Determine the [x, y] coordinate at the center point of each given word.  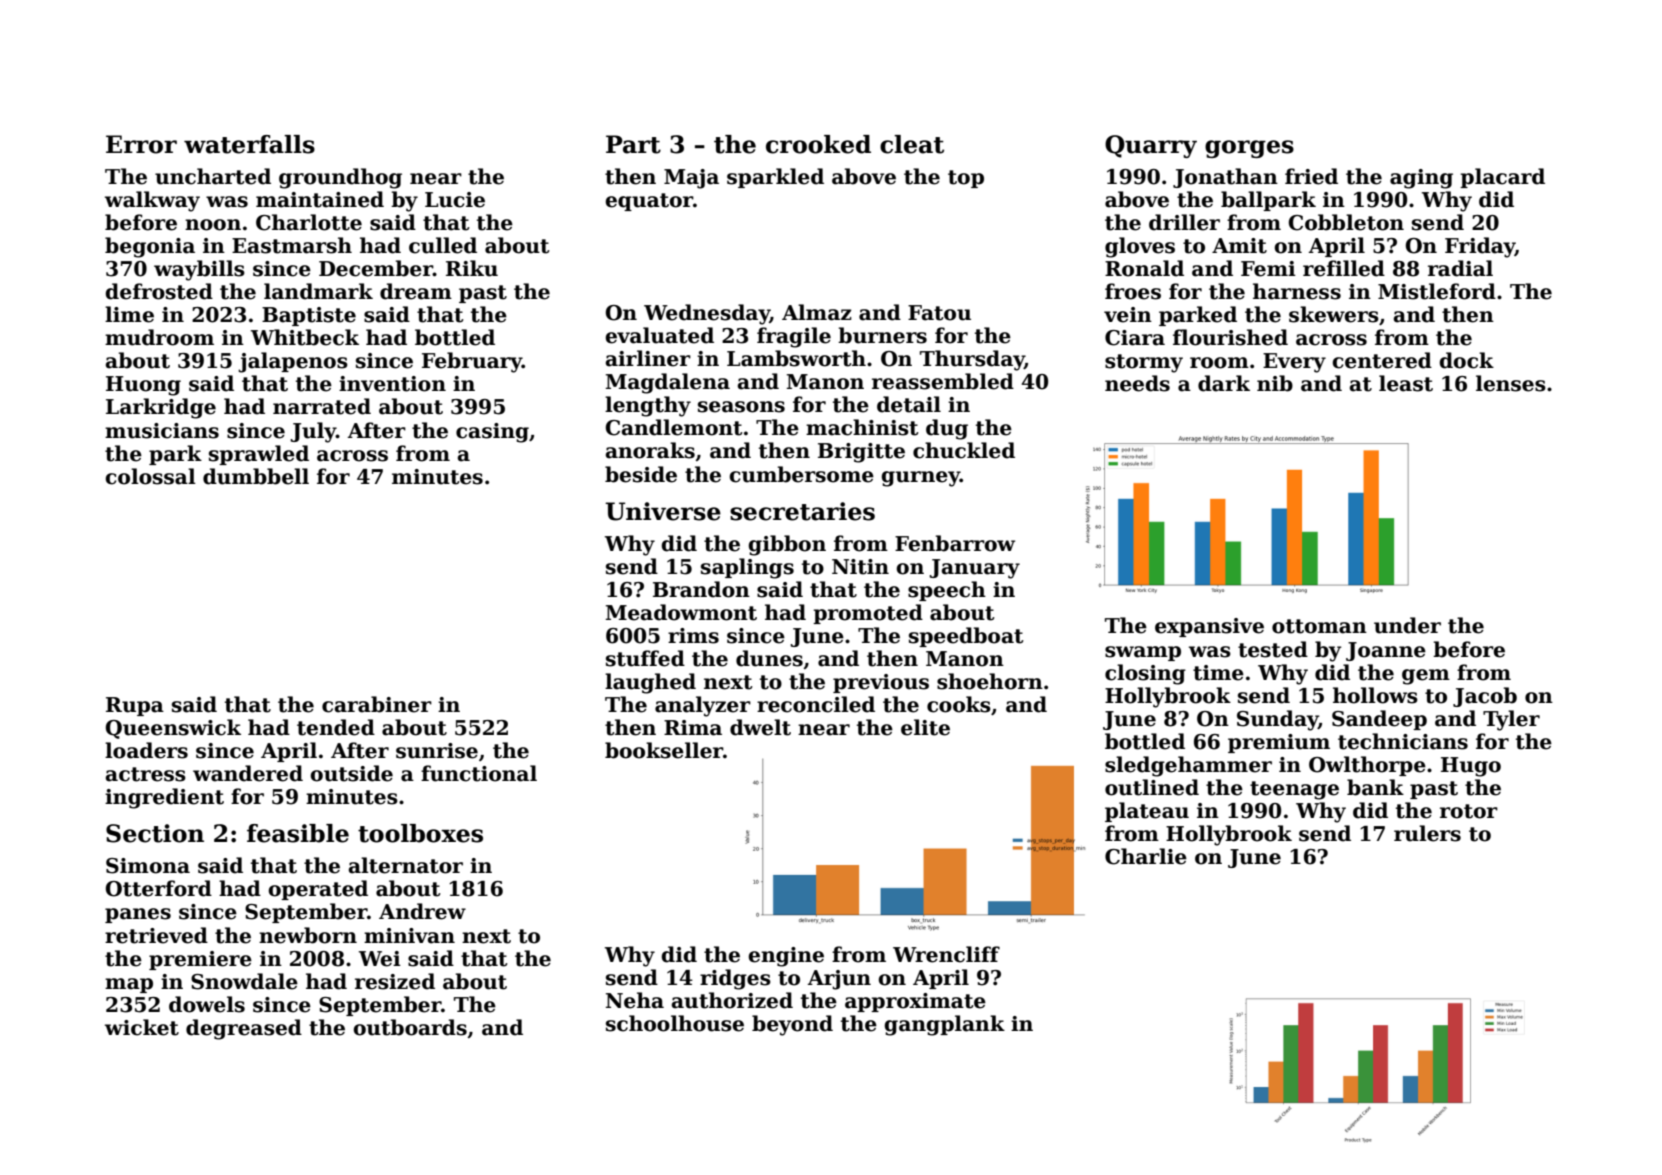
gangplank [944, 1025]
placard [1502, 178]
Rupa [135, 706]
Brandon [701, 589]
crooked [818, 144]
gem [1426, 677]
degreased [244, 1029]
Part [633, 144]
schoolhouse [675, 1023]
